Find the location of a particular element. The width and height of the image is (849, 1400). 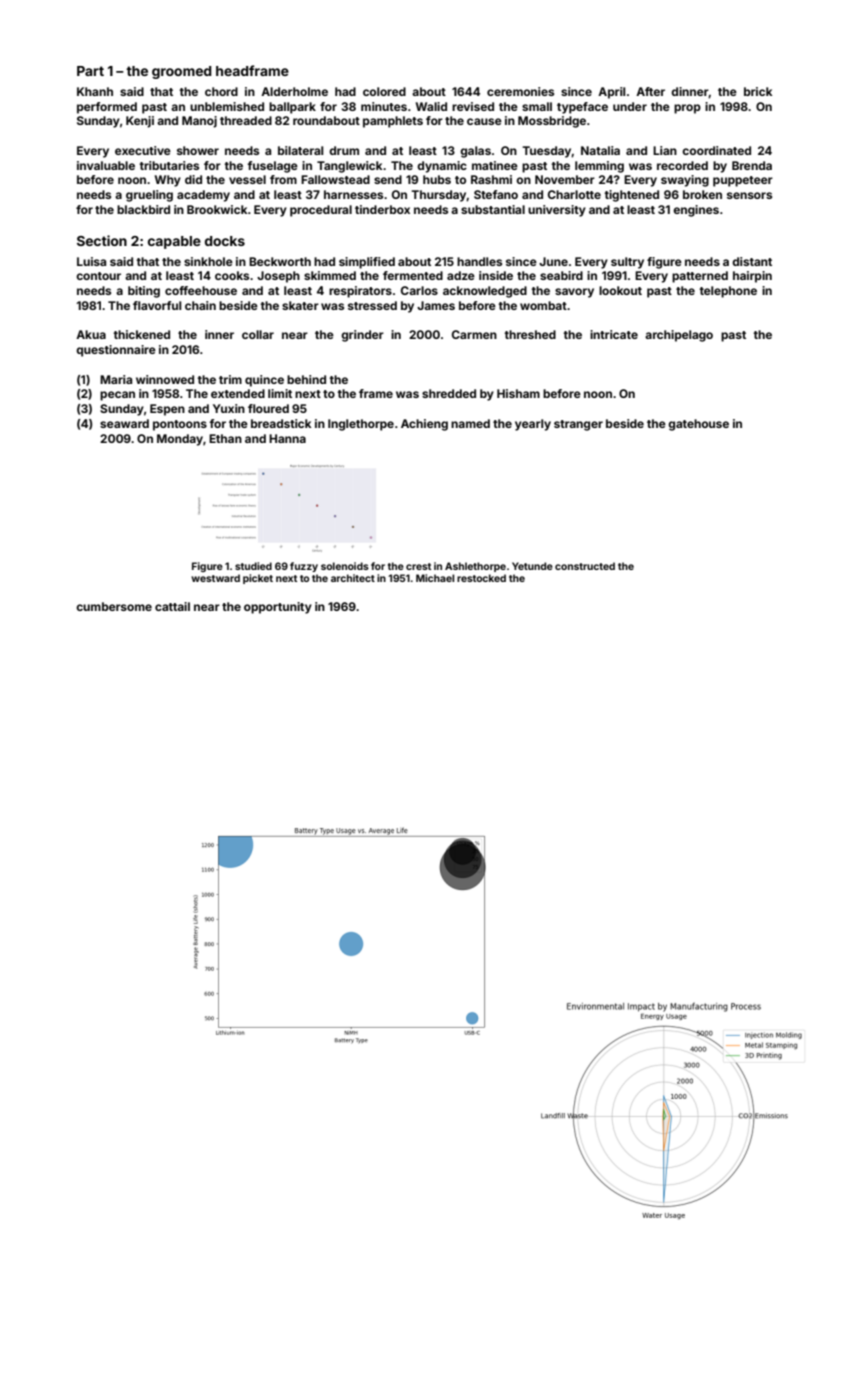

ceremonies is located at coordinates (520, 91).
